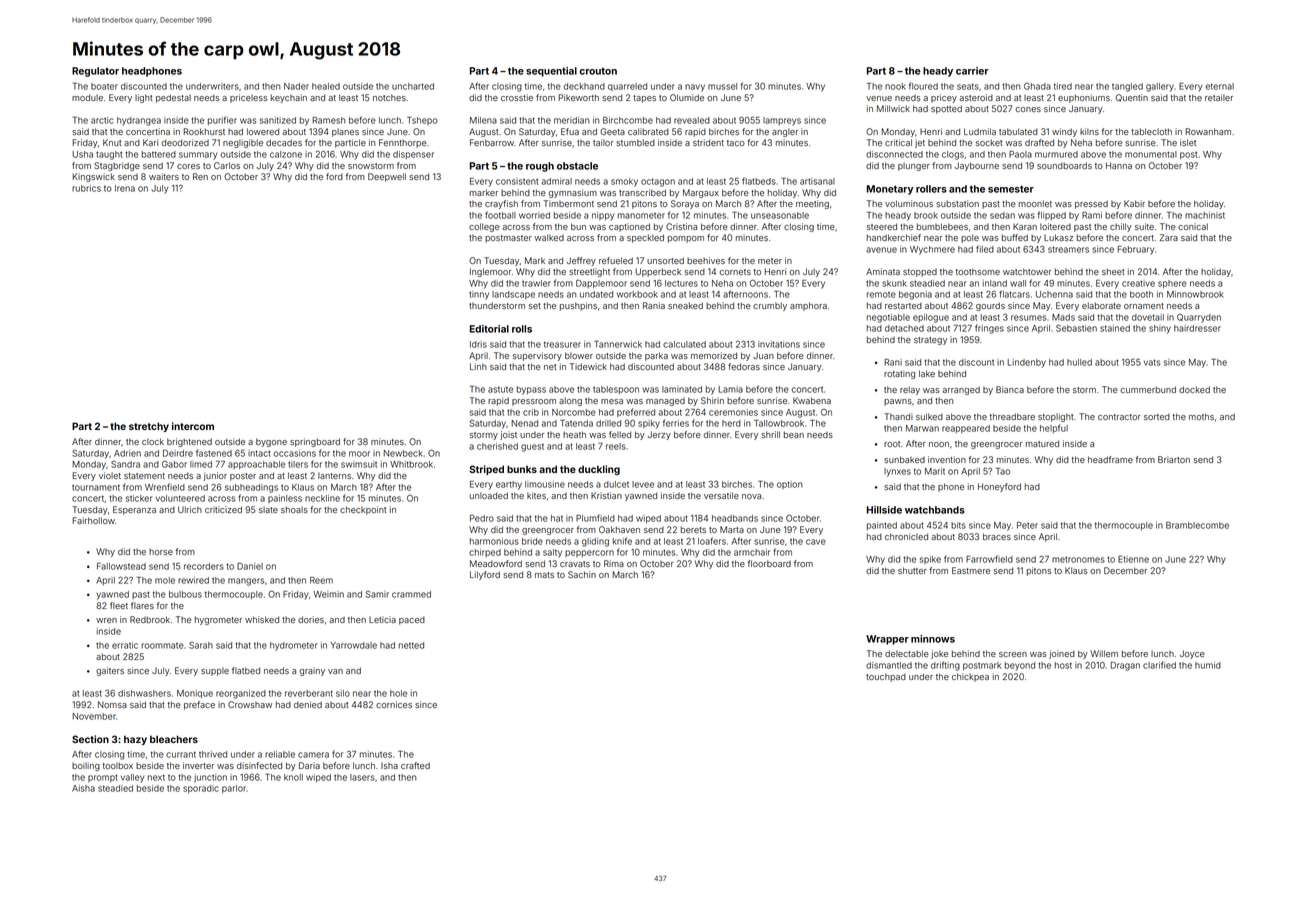 The height and width of the document is (924, 1308). Describe the element at coordinates (1148, 317) in the document. I see `dovetail` at that location.
